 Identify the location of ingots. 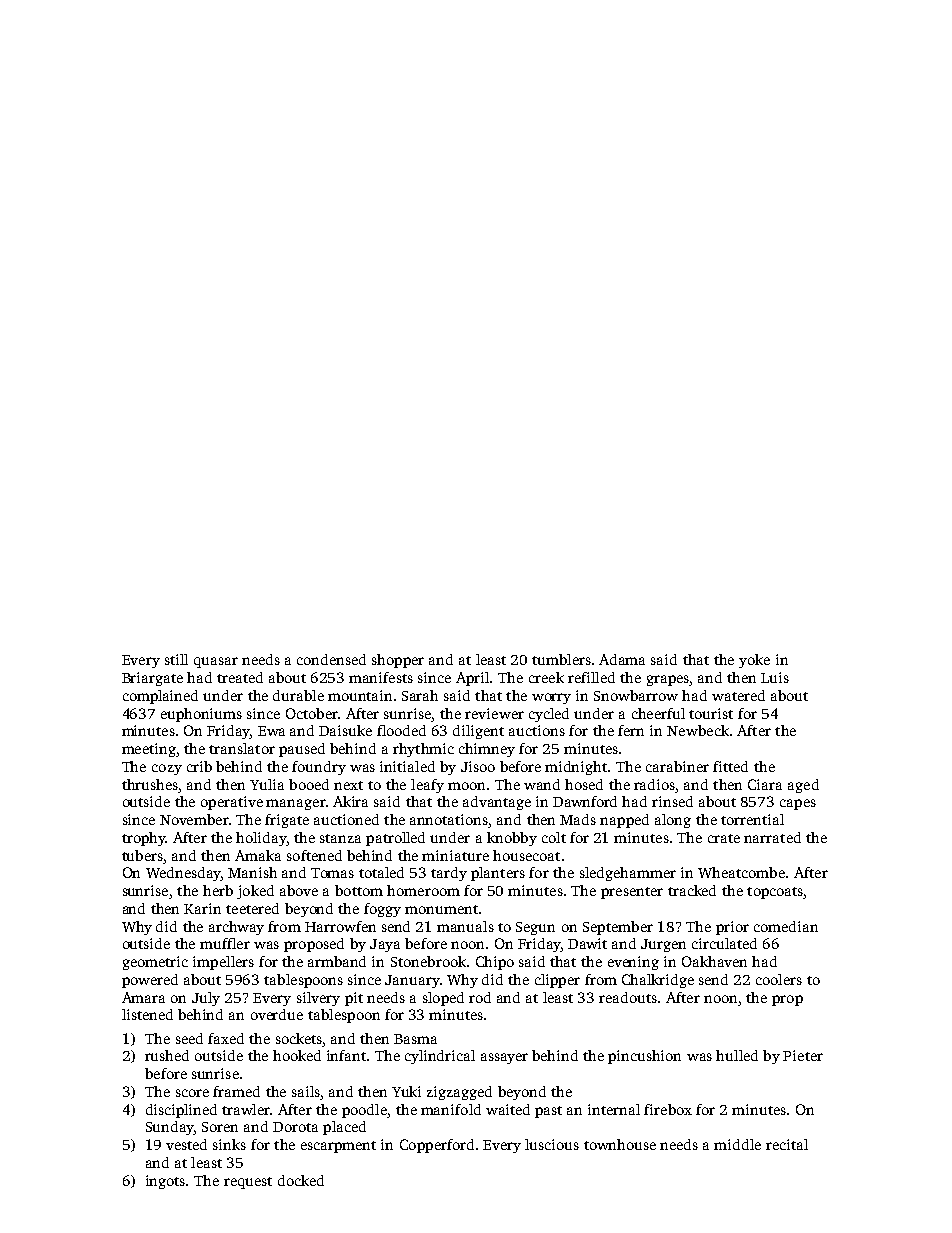
(165, 1182).
